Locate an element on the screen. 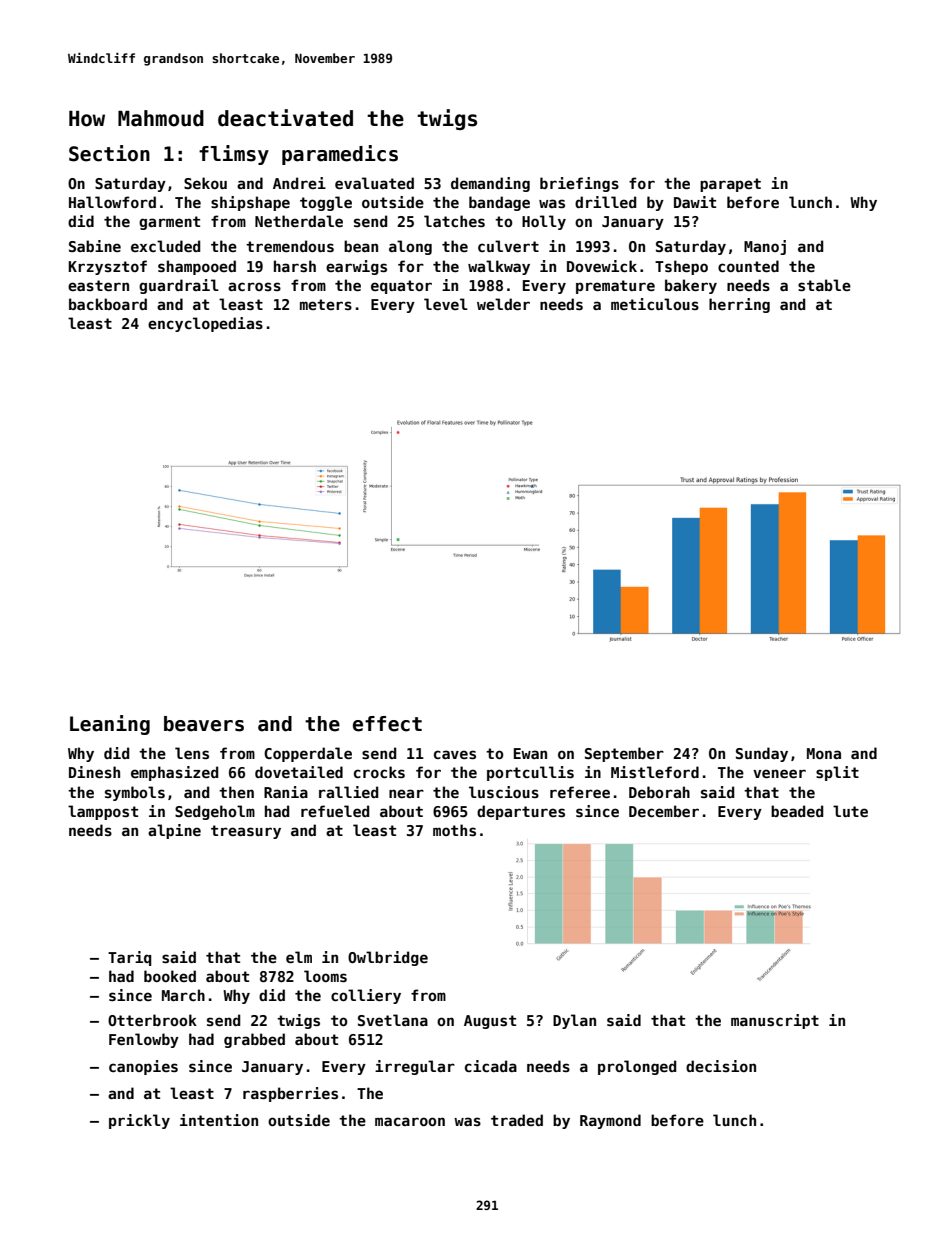  Mona is located at coordinates (824, 753).
